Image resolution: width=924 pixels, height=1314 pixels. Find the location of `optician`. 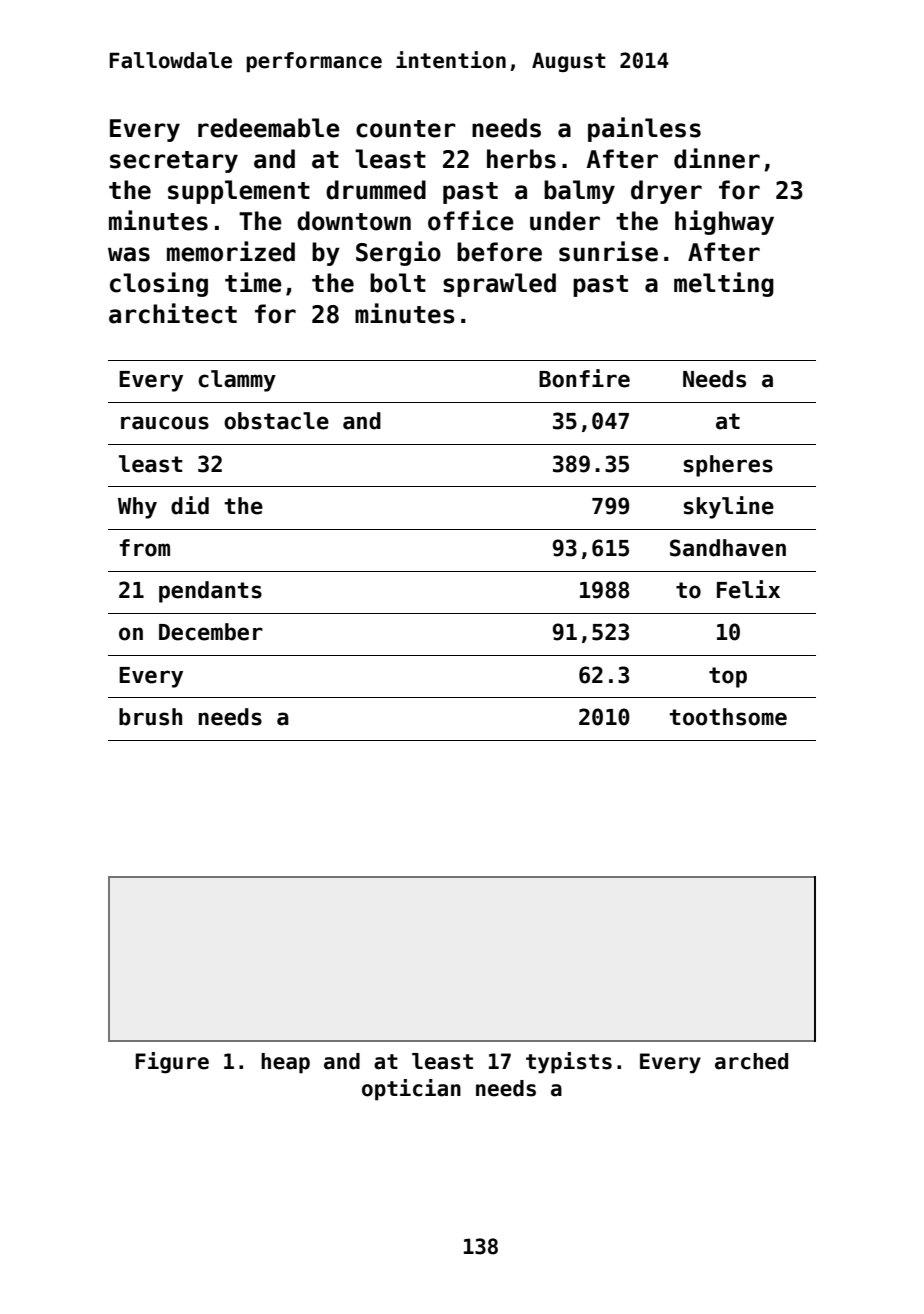

optician is located at coordinates (411, 1090).
